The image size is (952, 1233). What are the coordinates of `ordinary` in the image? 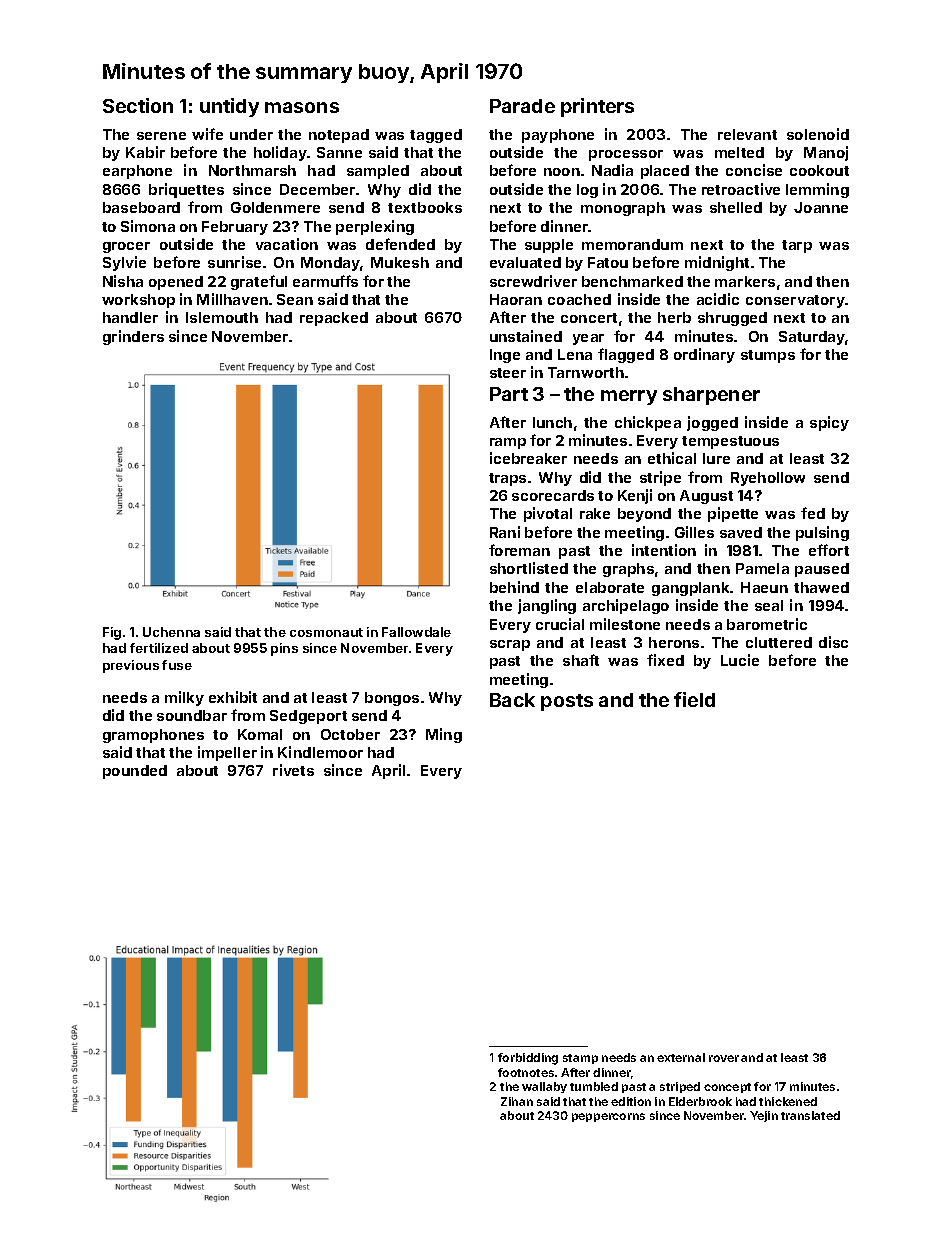 It's located at (704, 355).
